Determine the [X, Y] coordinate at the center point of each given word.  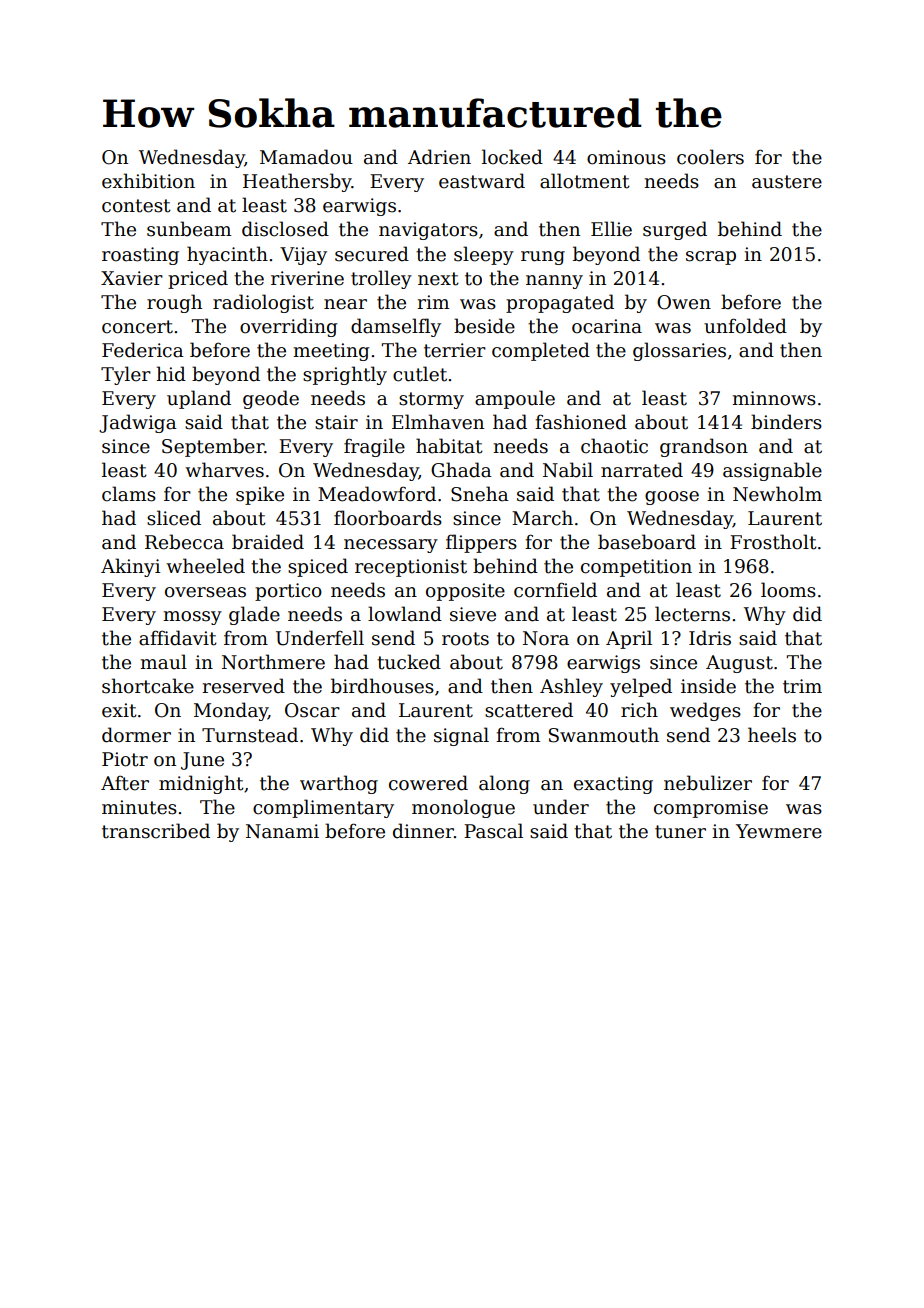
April [629, 639]
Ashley [571, 687]
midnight [201, 784]
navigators [428, 231]
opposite [465, 592]
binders [786, 422]
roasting [140, 256]
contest [136, 206]
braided [268, 542]
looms [788, 590]
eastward [482, 181]
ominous [626, 157]
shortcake [148, 686]
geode [271, 399]
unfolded [745, 326]
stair [336, 422]
